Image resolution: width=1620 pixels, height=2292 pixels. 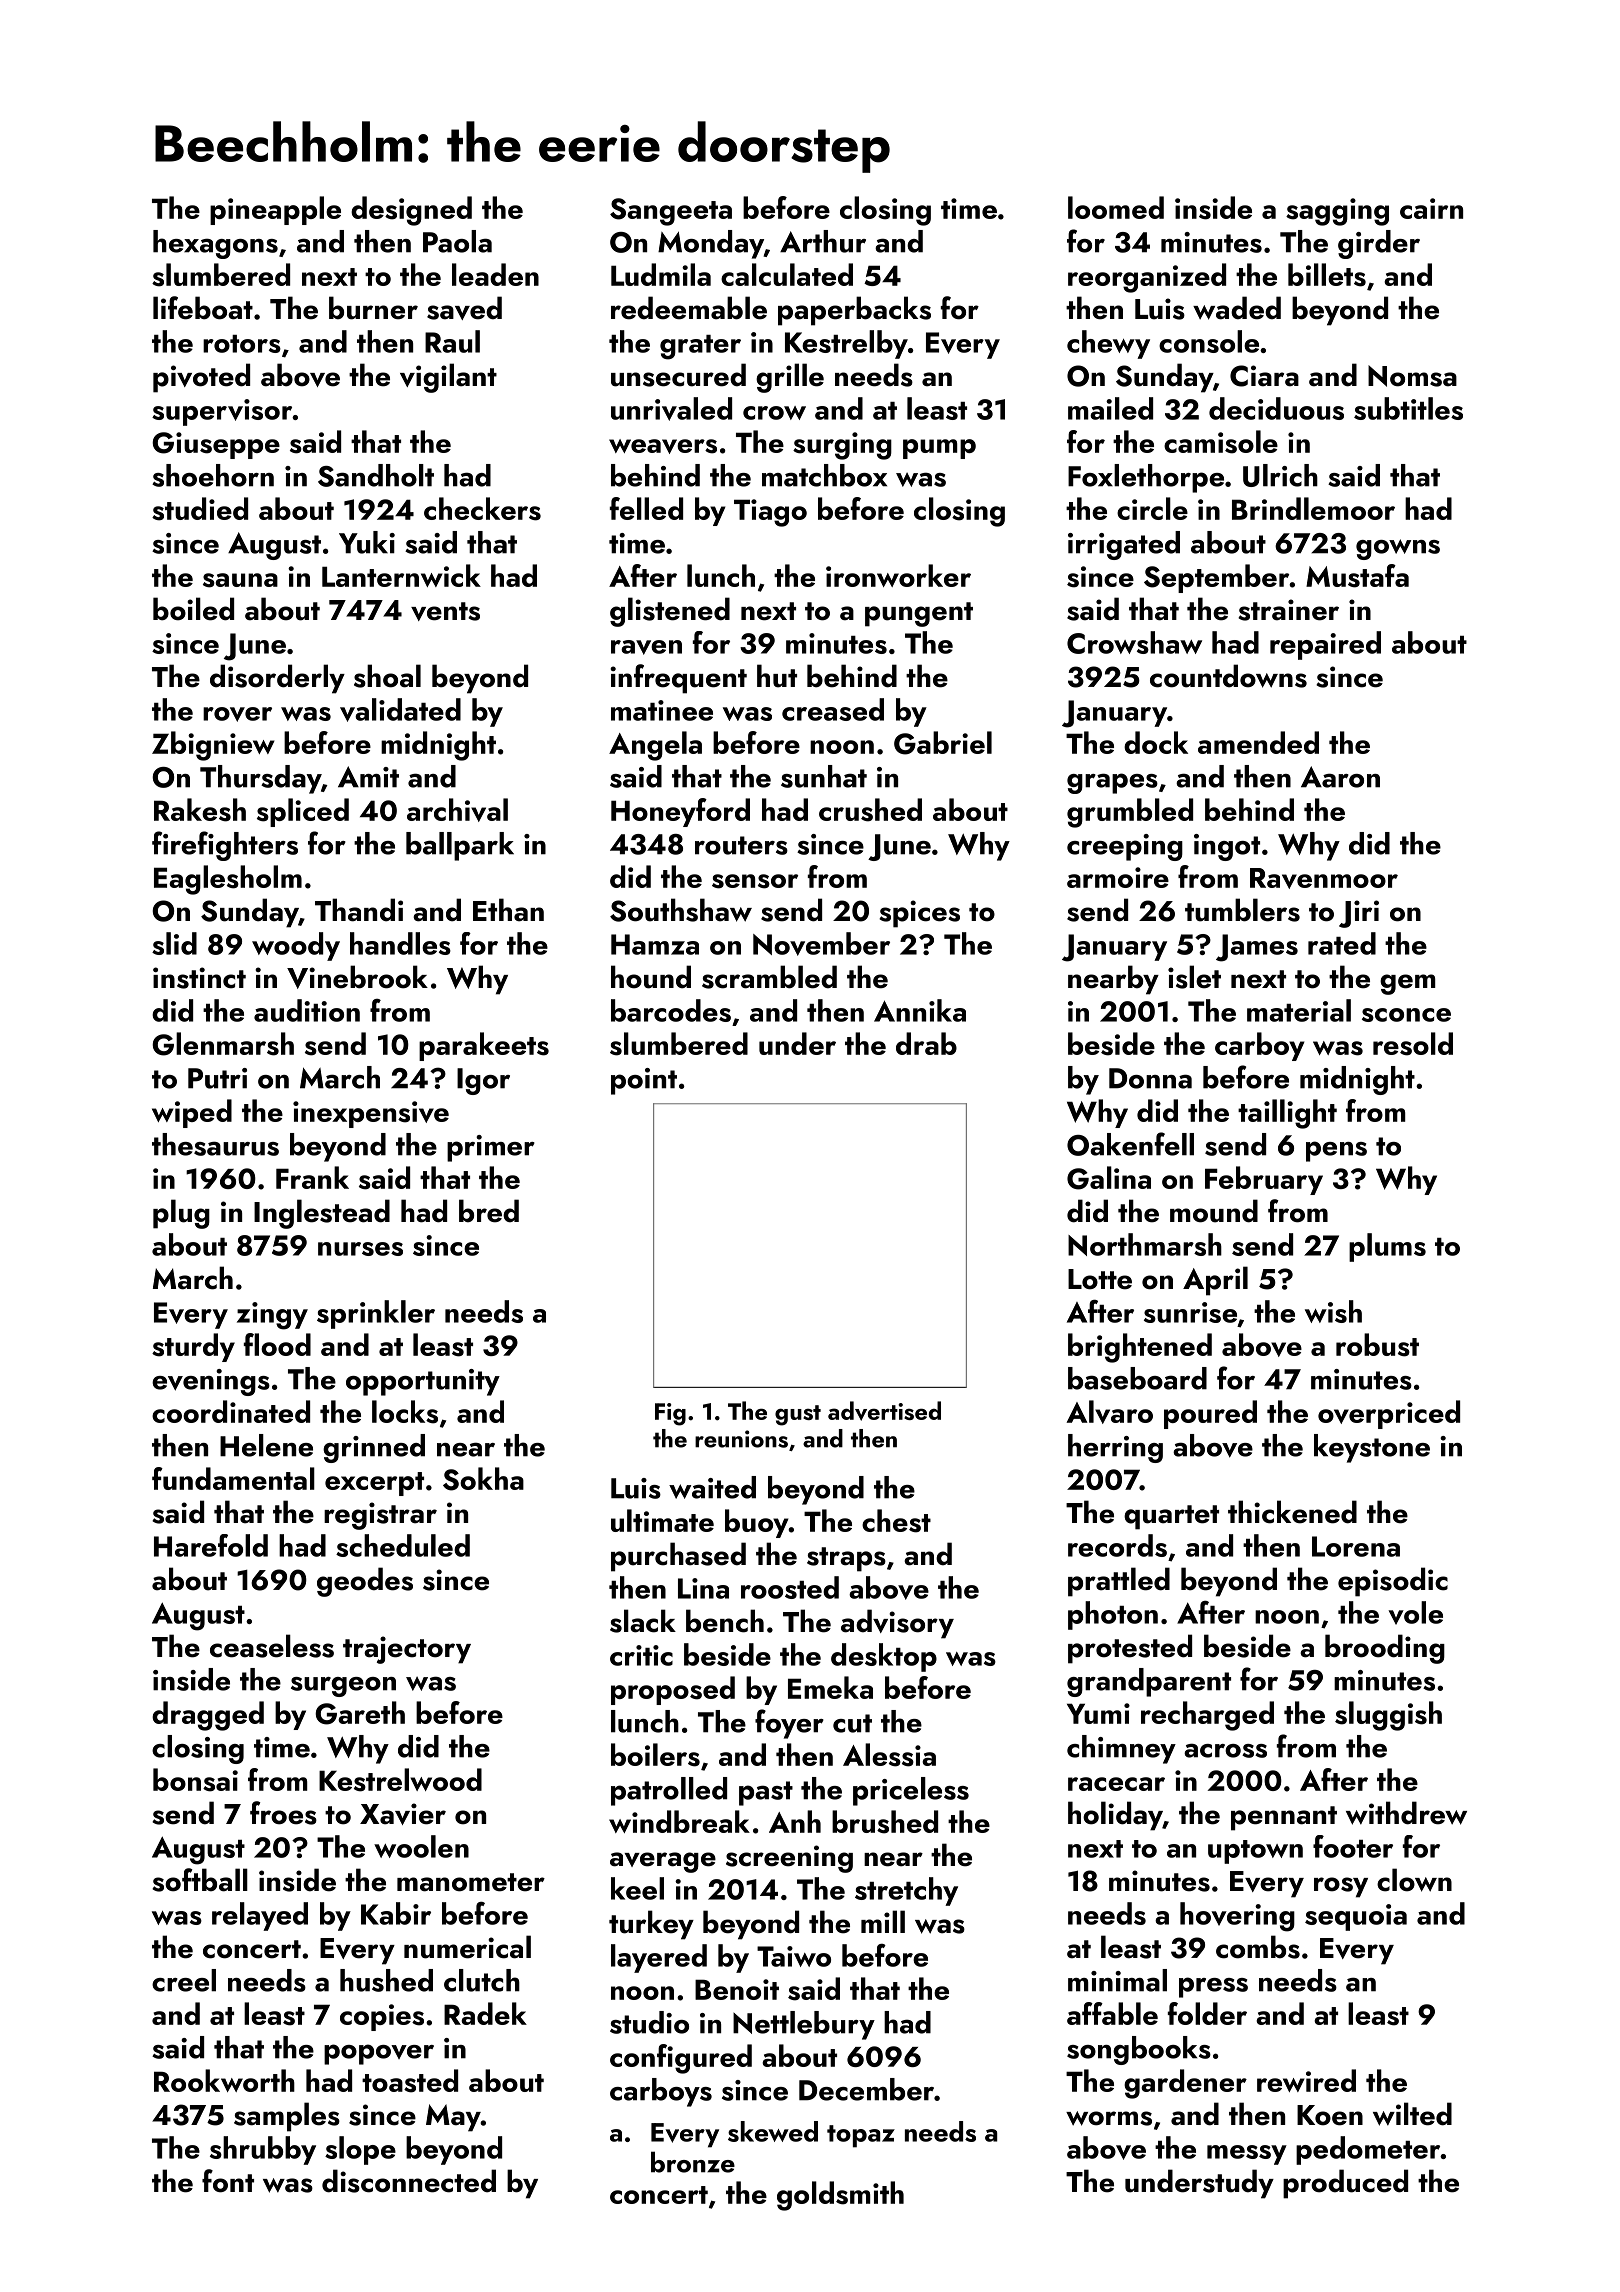 What do you see at coordinates (1387, 1247) in the page?
I see `plums` at bounding box center [1387, 1247].
